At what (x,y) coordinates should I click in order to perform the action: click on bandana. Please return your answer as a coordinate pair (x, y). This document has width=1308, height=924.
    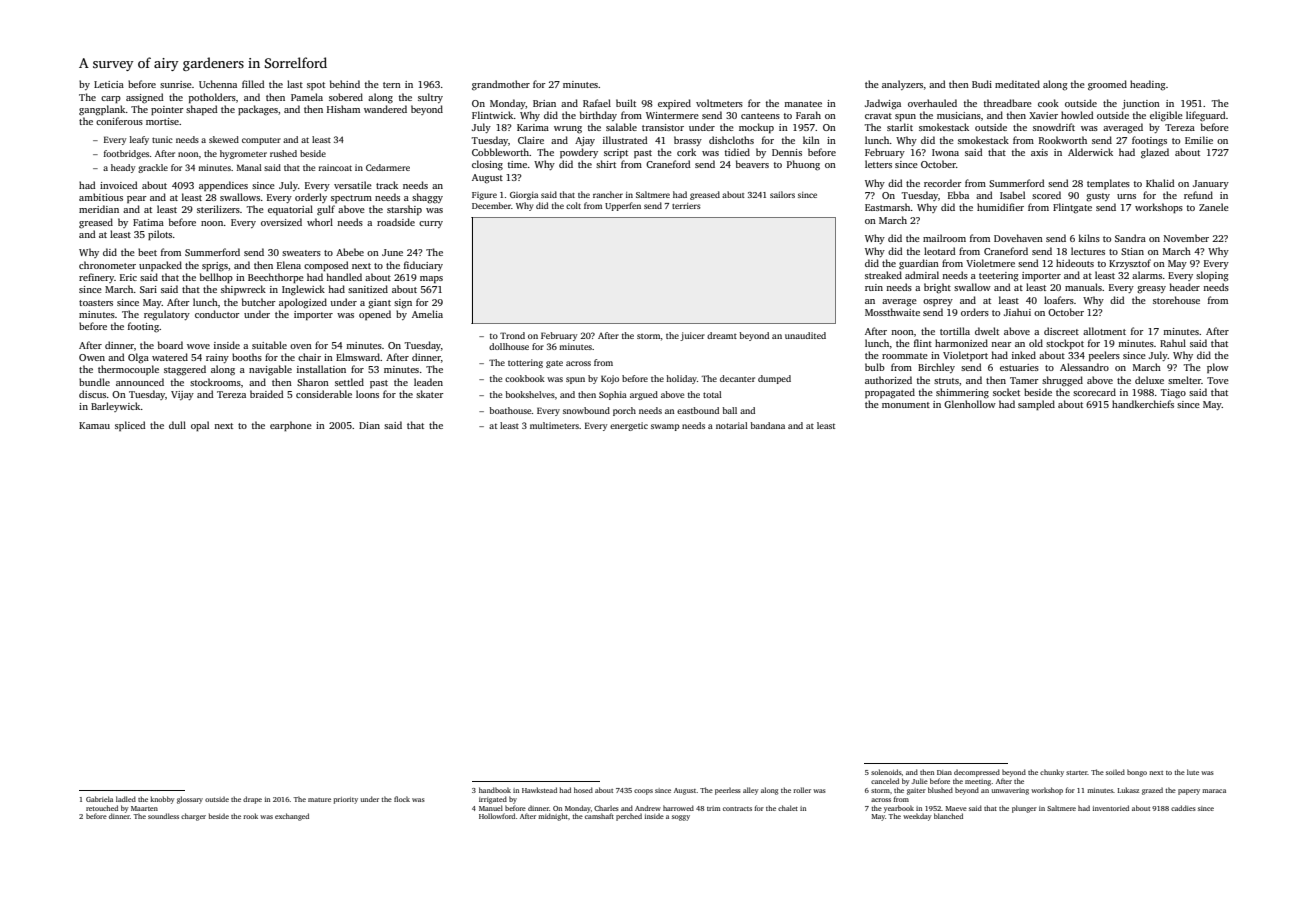
    Looking at the image, I should click on (767, 425).
